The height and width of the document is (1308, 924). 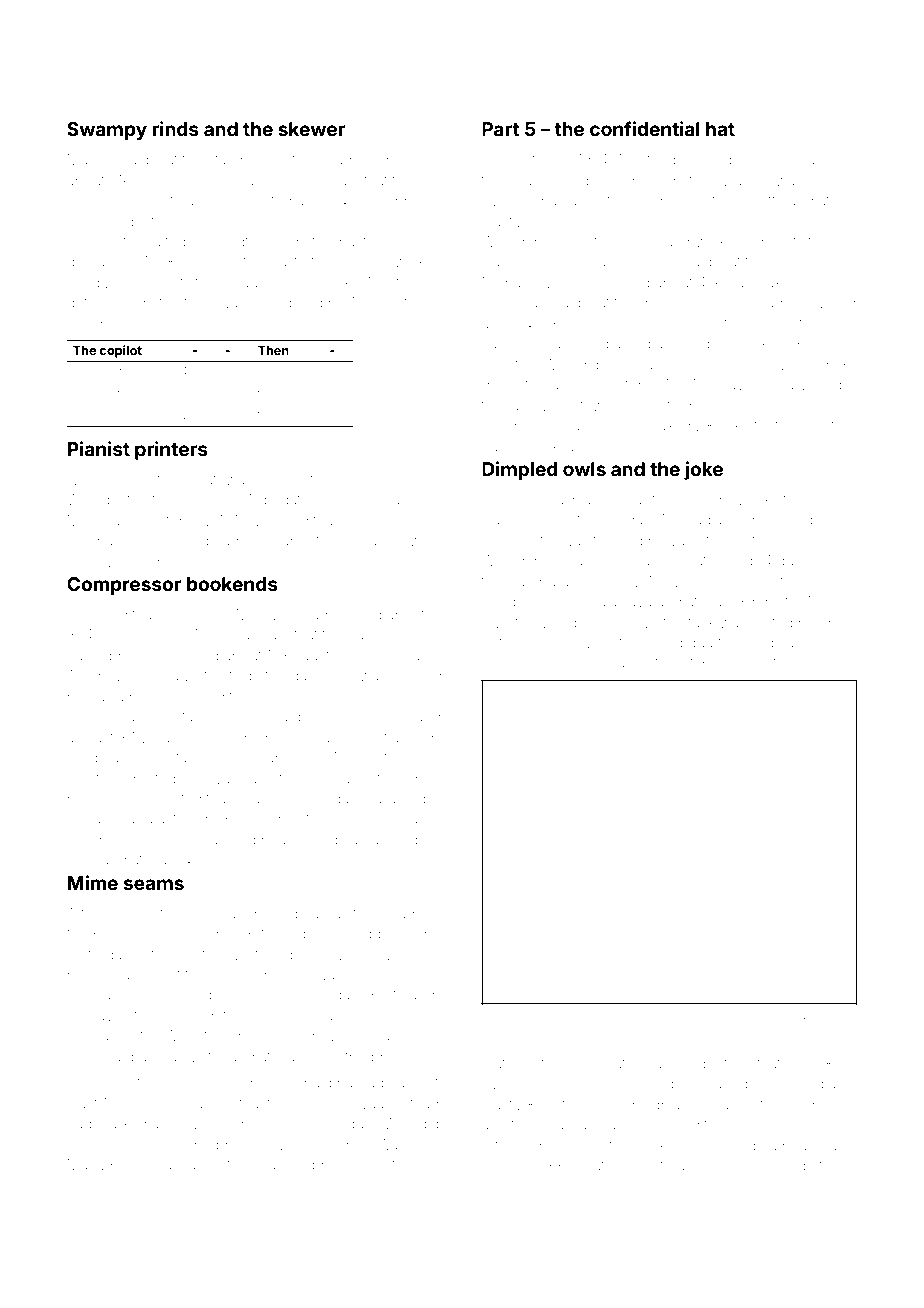 I want to click on faxed, so click(x=672, y=425).
